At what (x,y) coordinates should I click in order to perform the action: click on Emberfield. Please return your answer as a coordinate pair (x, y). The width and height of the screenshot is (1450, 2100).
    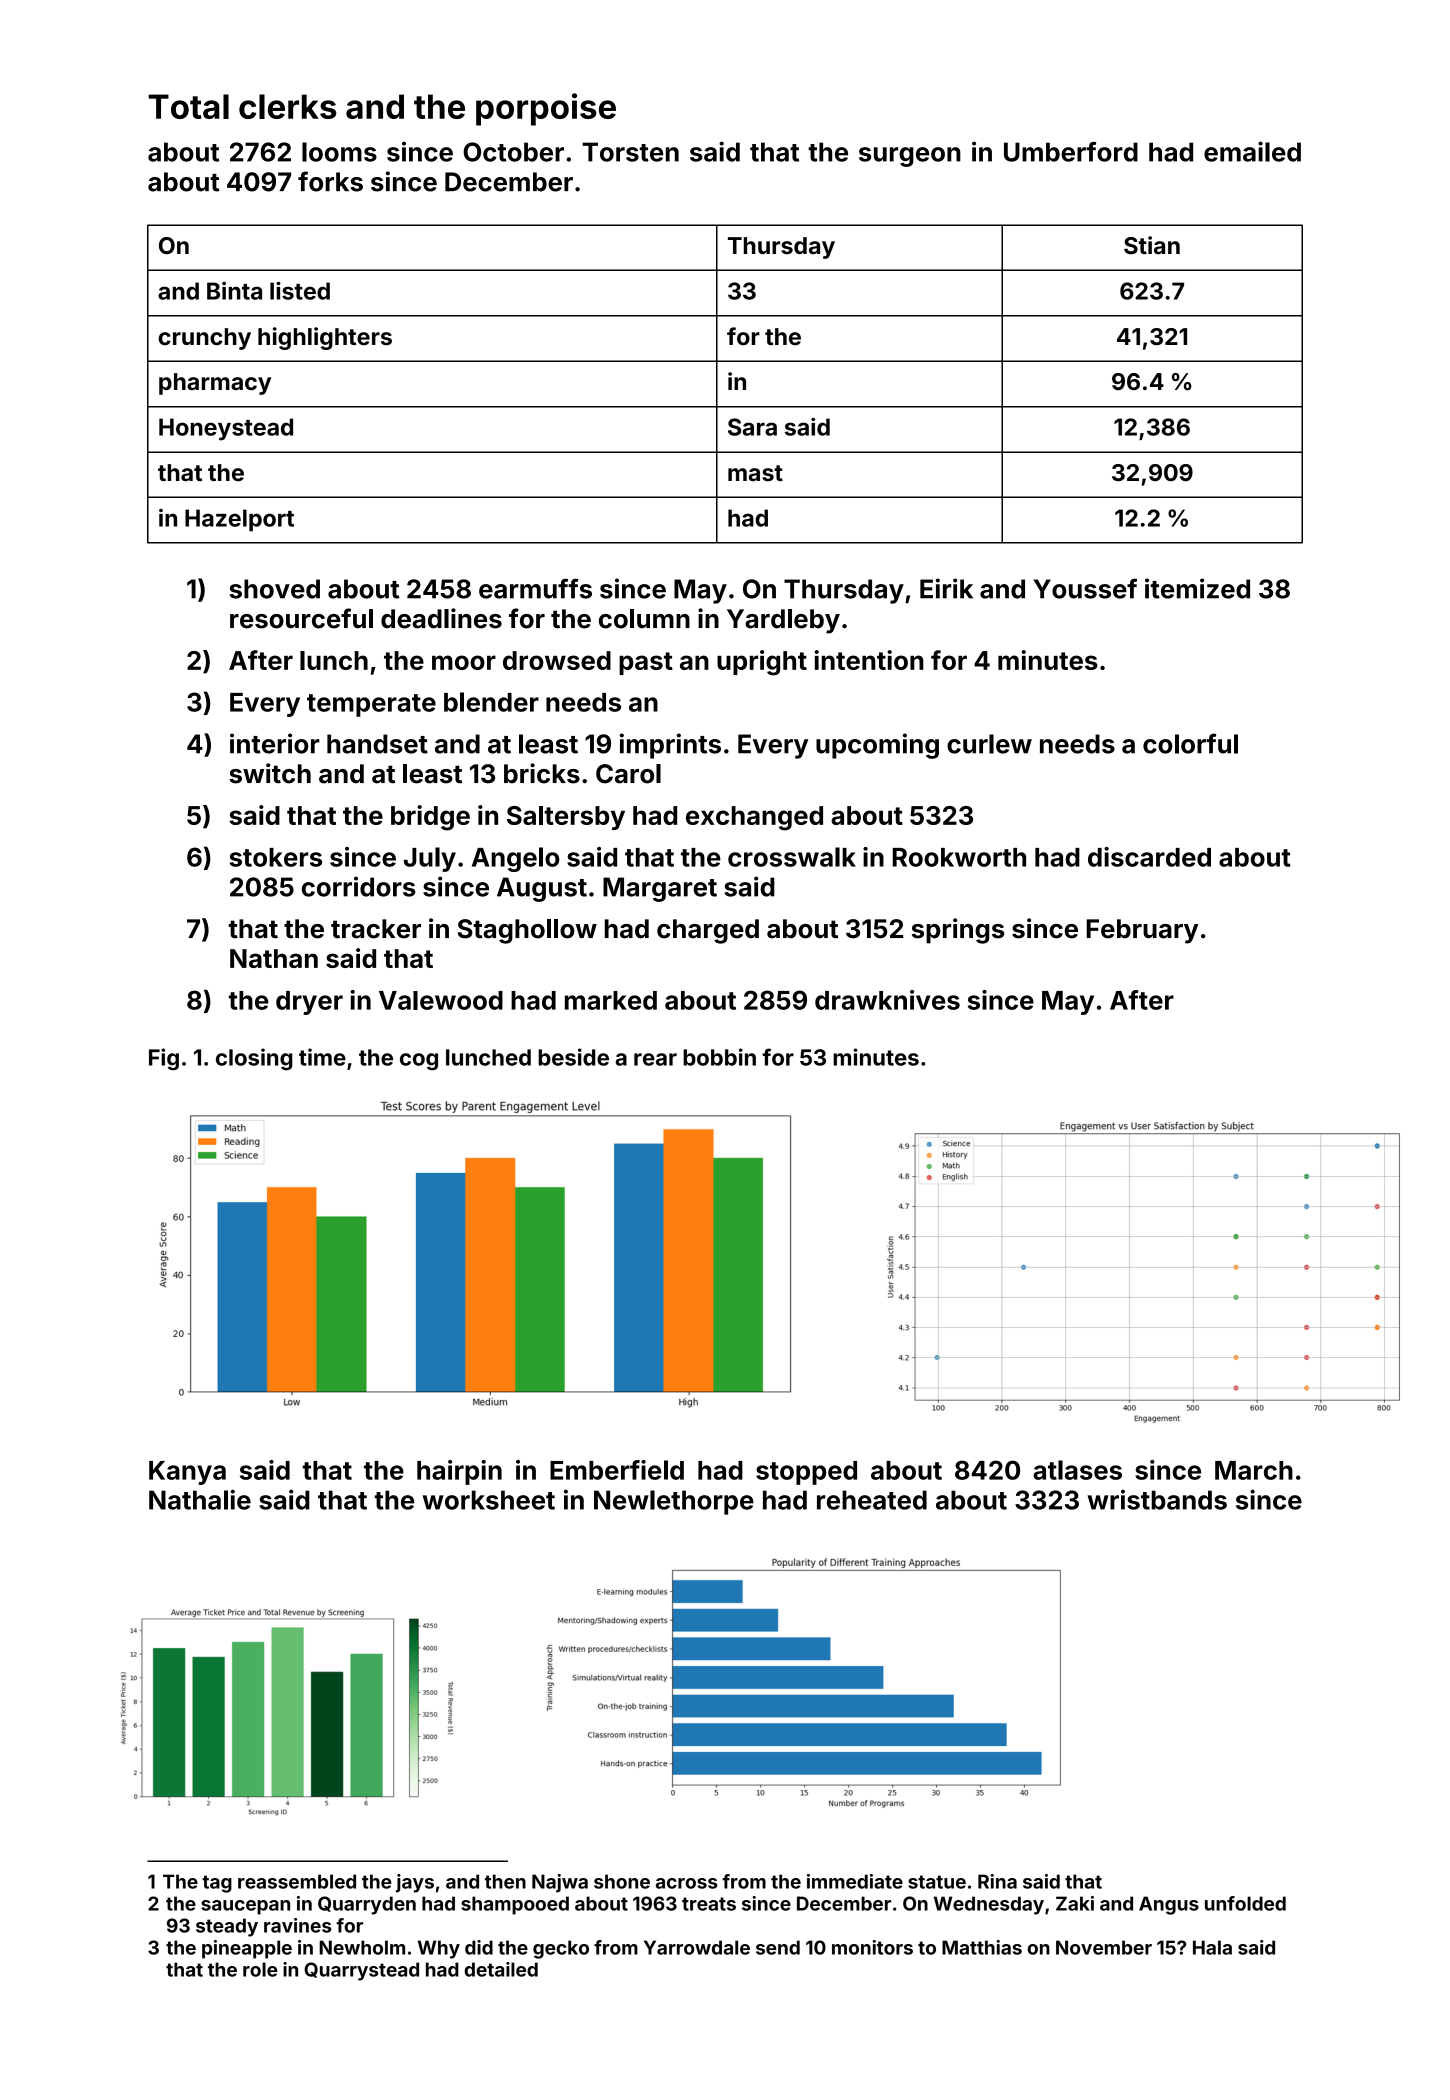
    Looking at the image, I should click on (617, 1470).
